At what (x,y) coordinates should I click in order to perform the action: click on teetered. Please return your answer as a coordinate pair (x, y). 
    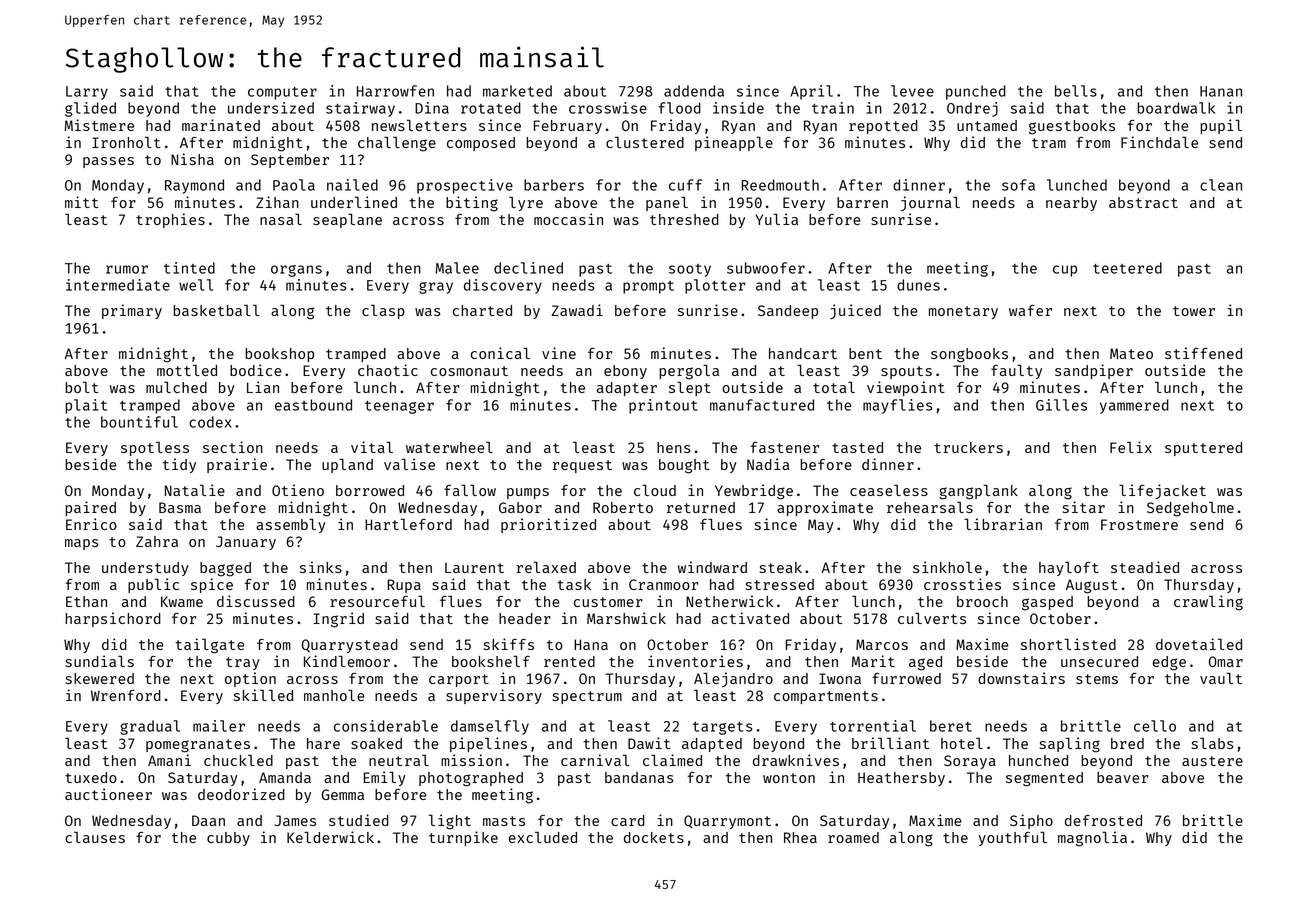
    Looking at the image, I should click on (1127, 268).
